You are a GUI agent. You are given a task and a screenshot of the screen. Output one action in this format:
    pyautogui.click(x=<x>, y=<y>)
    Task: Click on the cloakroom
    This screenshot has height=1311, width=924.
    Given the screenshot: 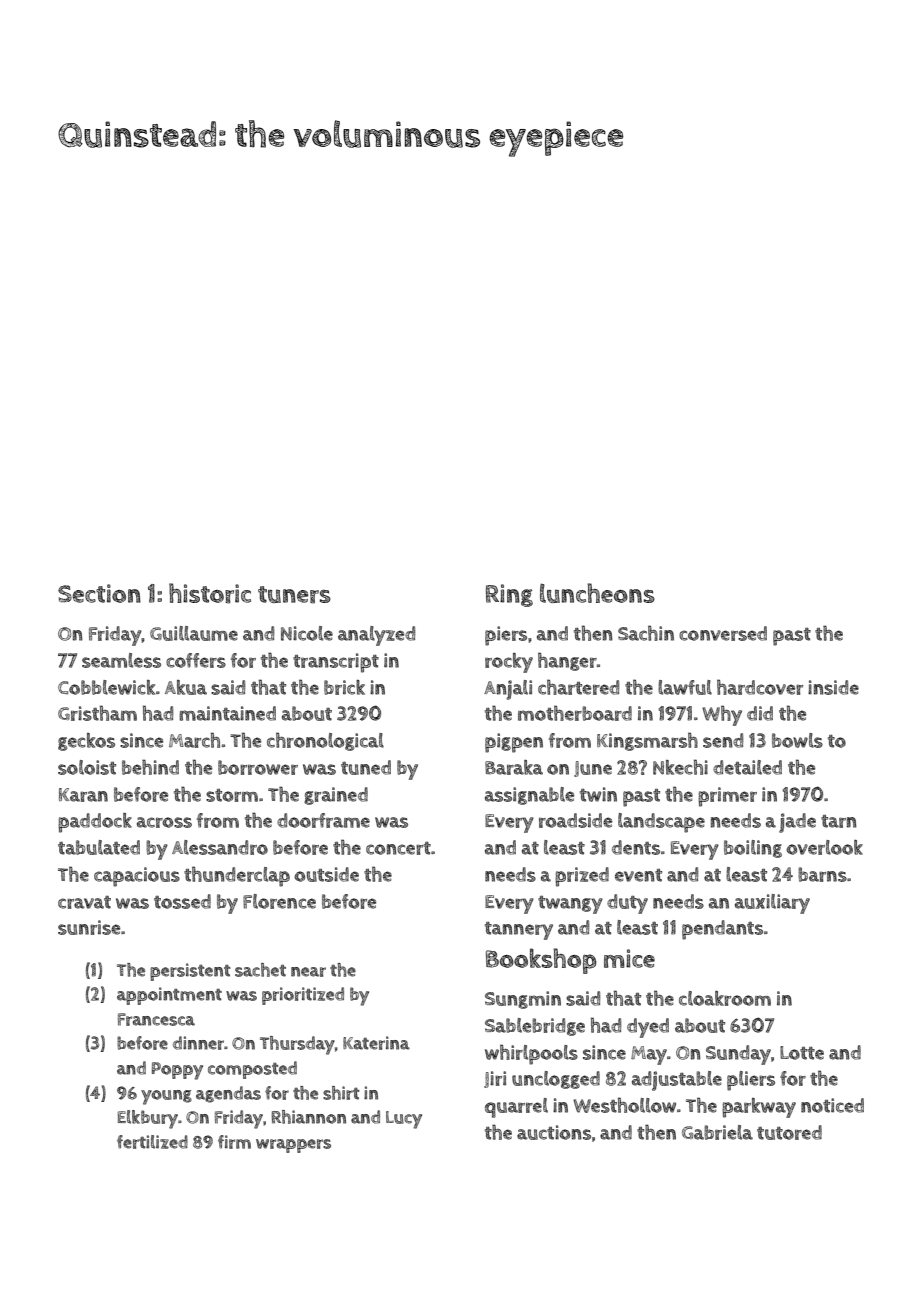 What is the action you would take?
    pyautogui.click(x=725, y=998)
